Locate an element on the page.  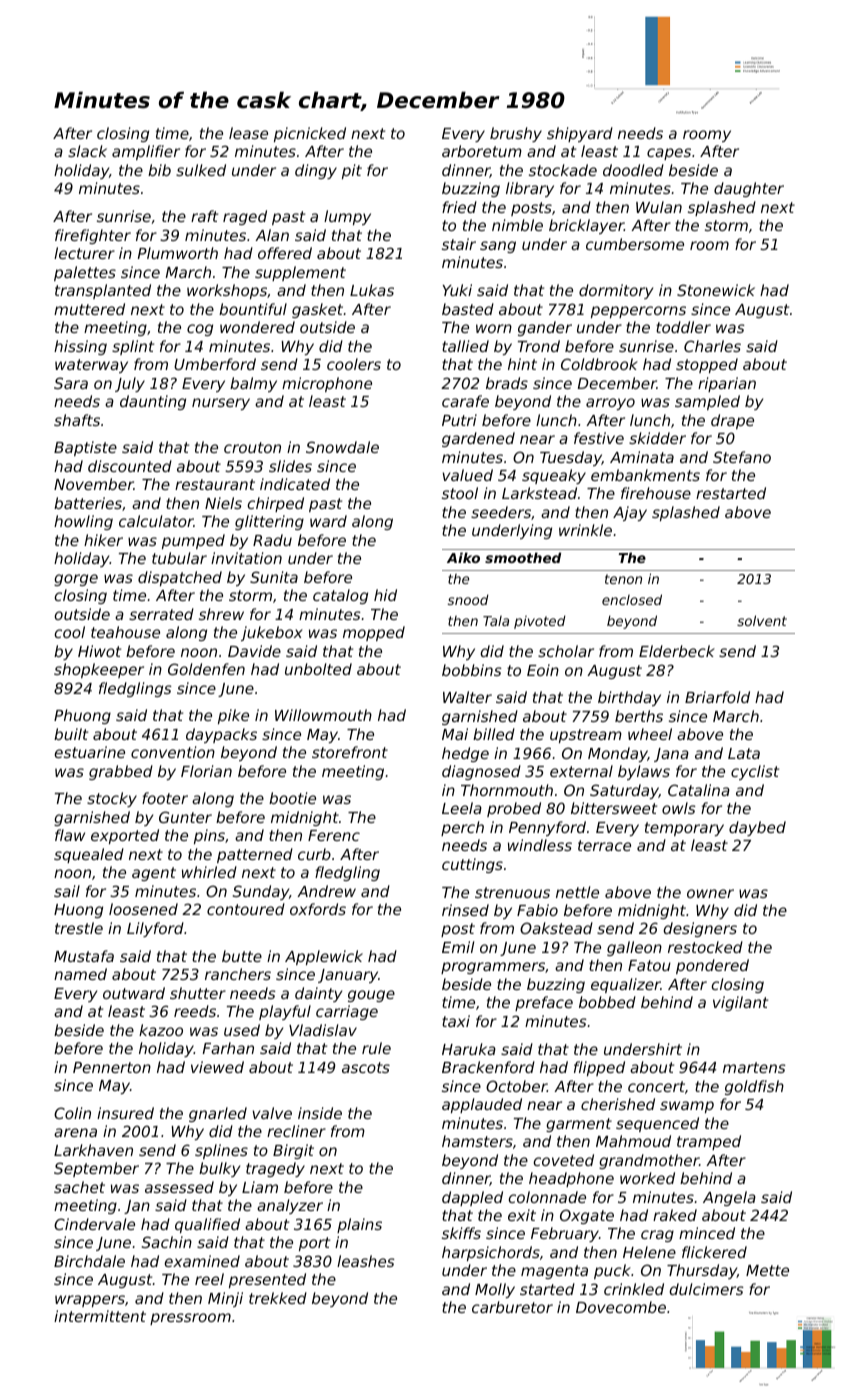
Ferenc is located at coordinates (334, 835).
